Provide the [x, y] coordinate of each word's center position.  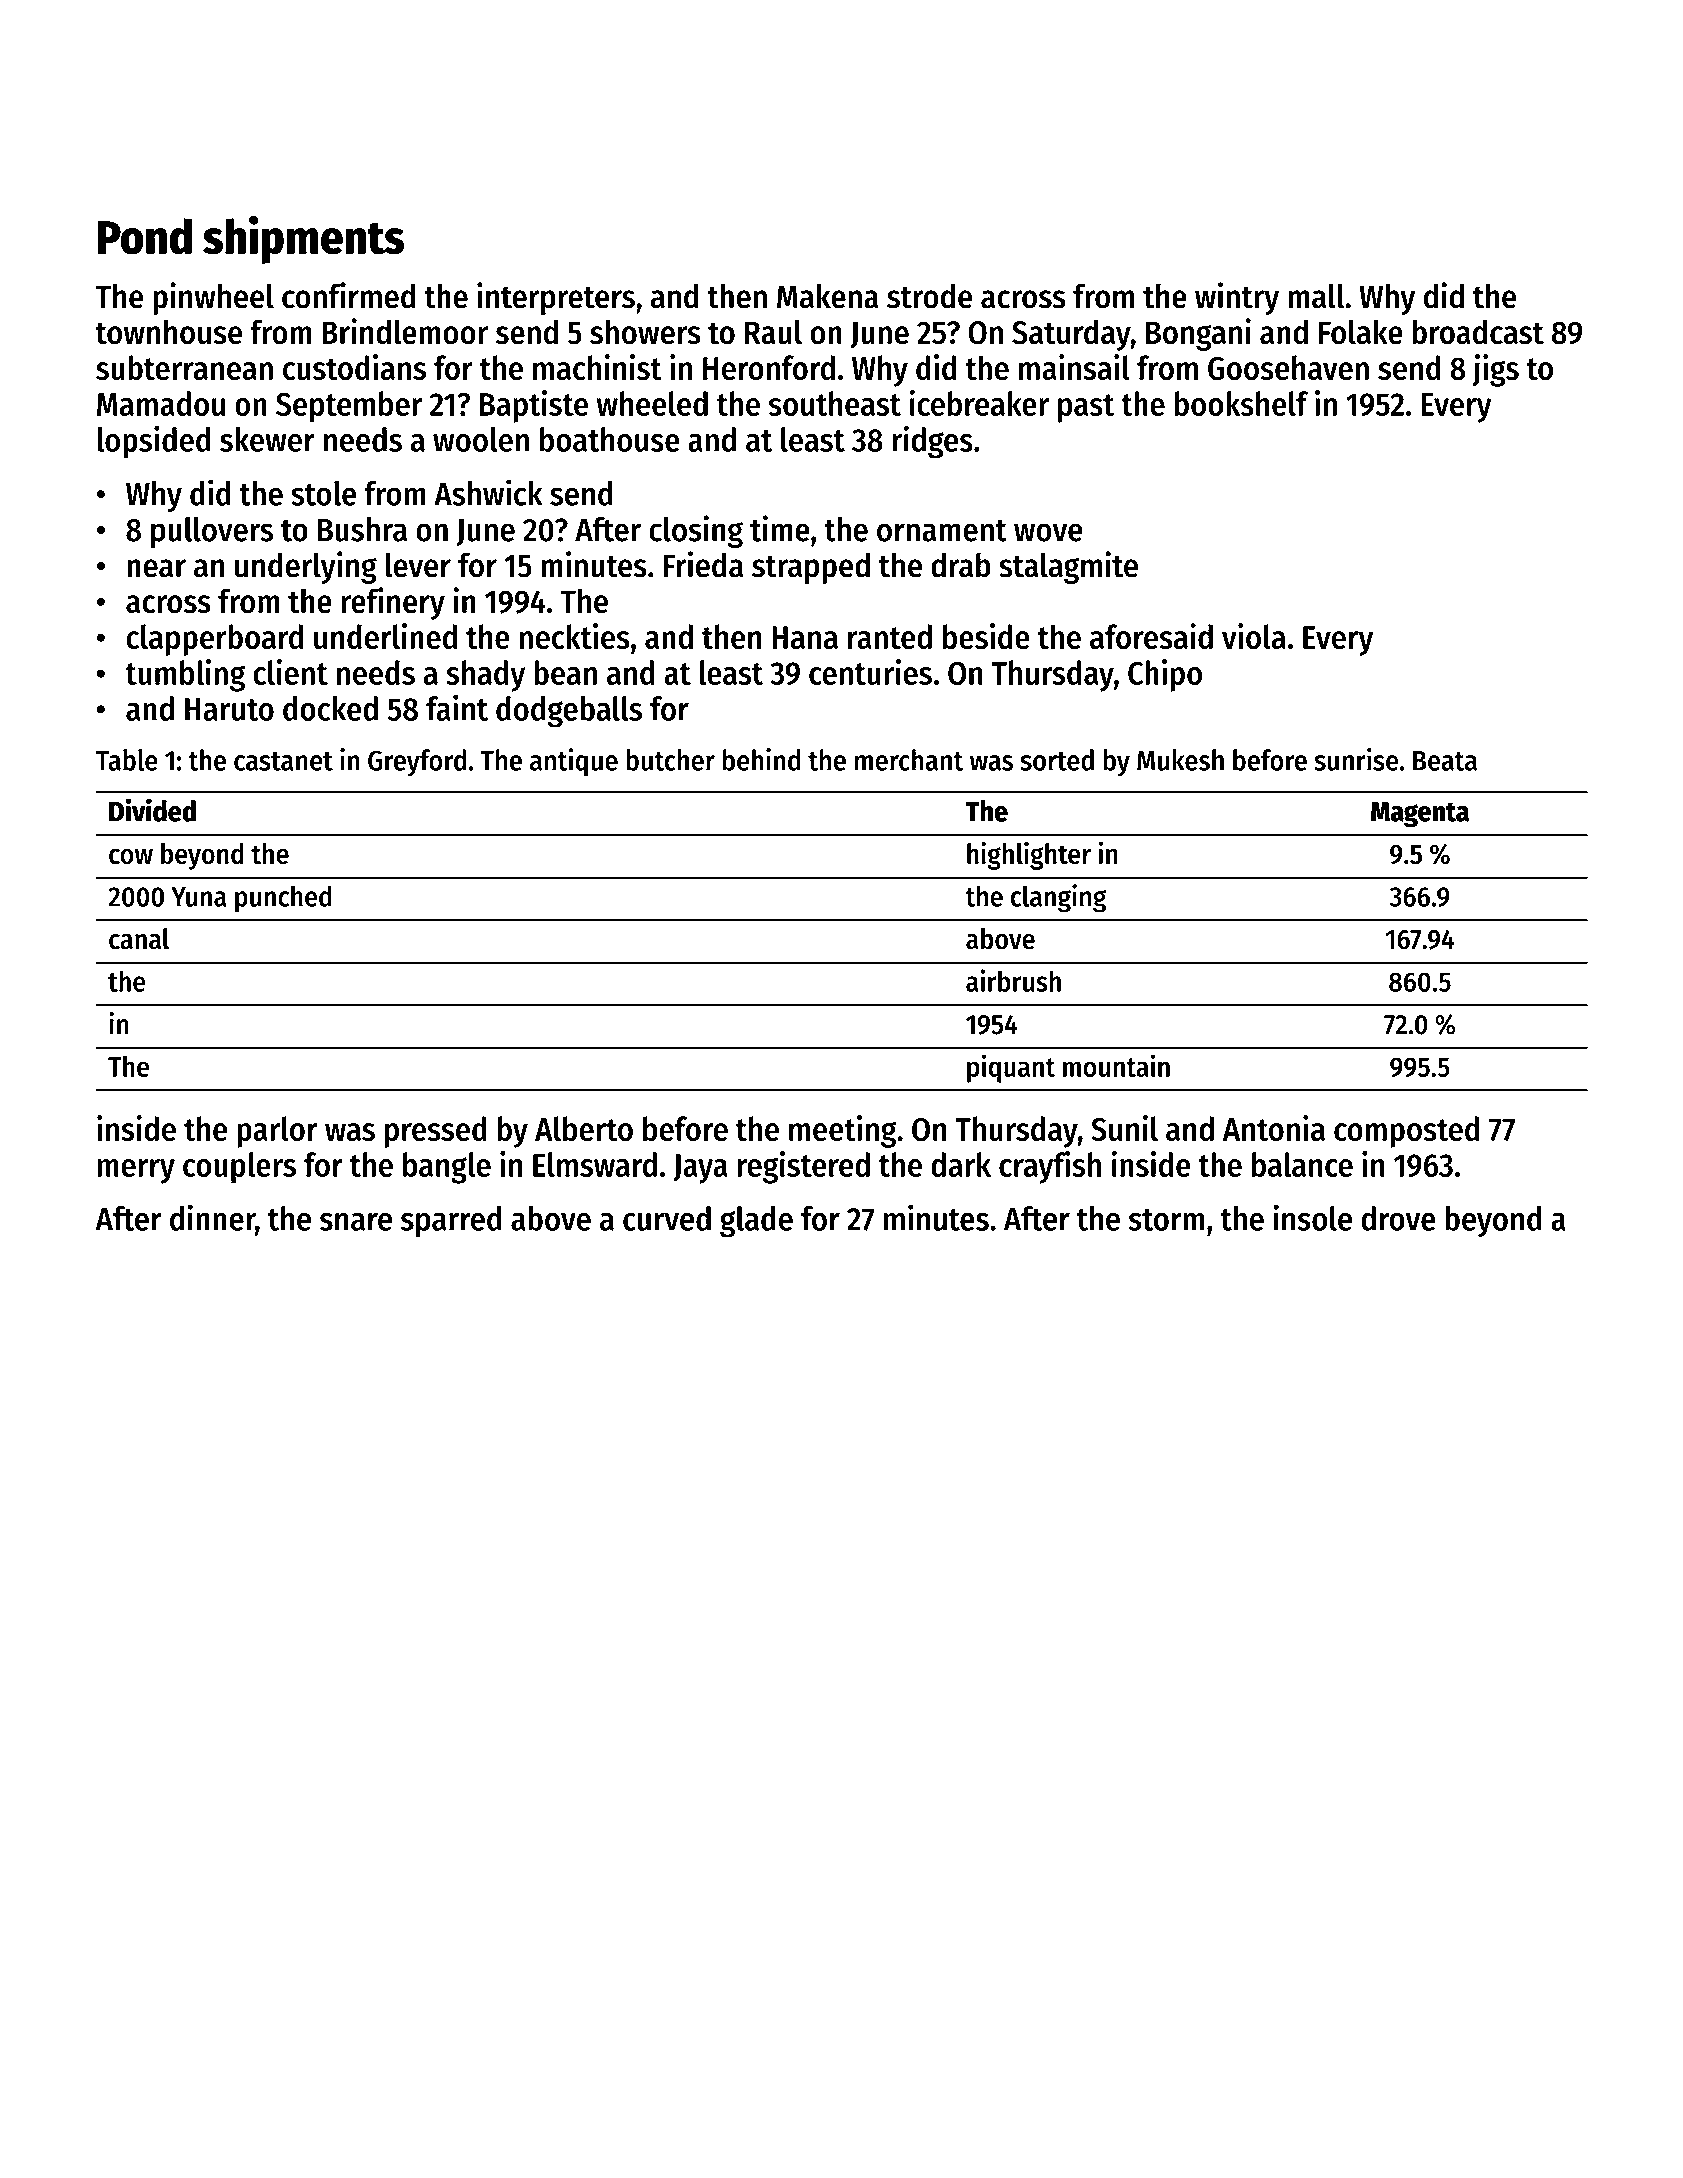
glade [756, 1222]
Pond [144, 236]
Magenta [1420, 815]
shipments [303, 239]
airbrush [1013, 980]
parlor [277, 1132]
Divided [152, 810]
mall [1316, 296]
